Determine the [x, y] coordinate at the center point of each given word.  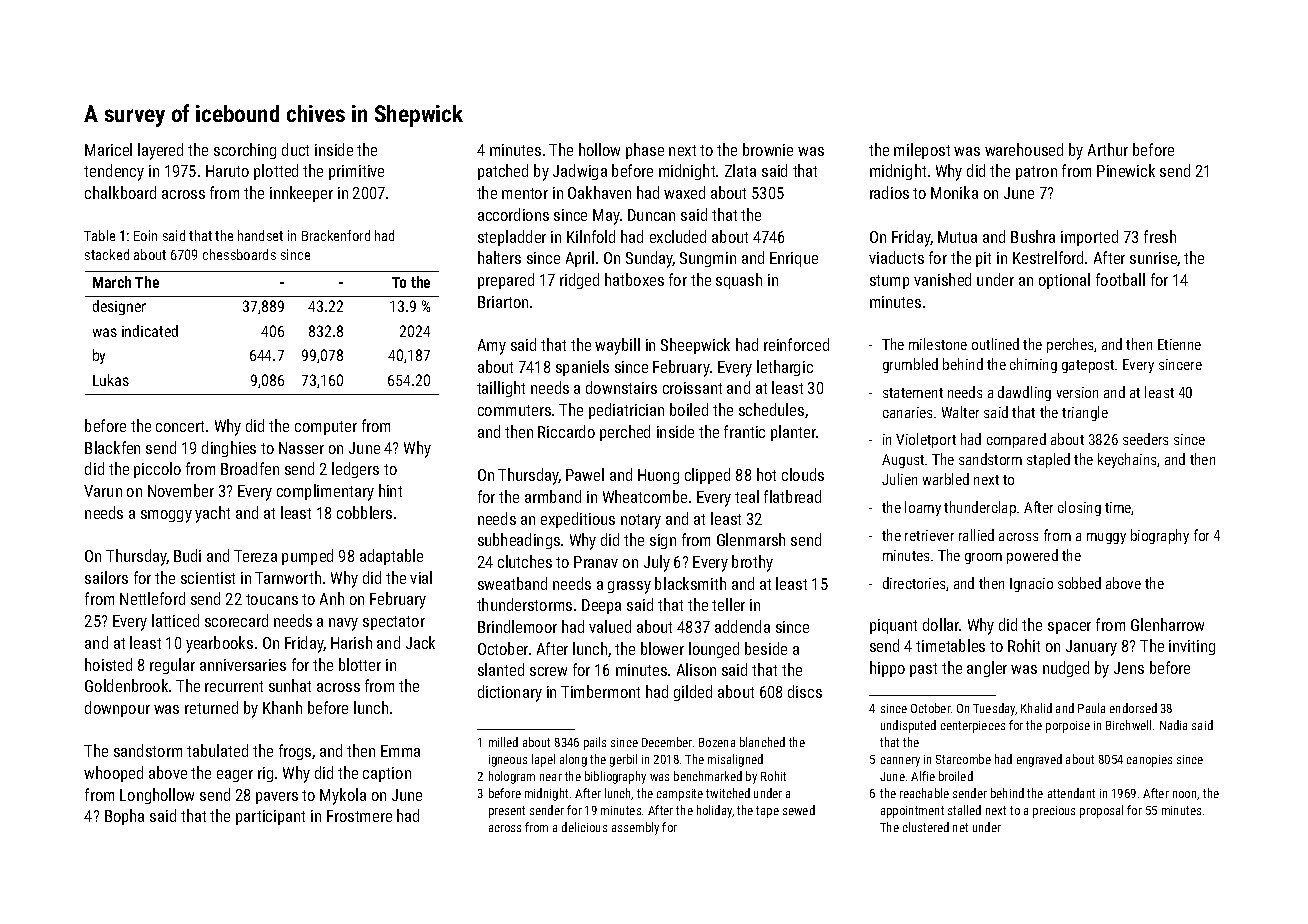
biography [1160, 536]
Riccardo [566, 431]
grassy [629, 587]
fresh [1160, 236]
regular [172, 666]
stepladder [512, 238]
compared [1016, 440]
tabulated [217, 750]
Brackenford [336, 235]
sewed [799, 810]
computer [326, 428]
